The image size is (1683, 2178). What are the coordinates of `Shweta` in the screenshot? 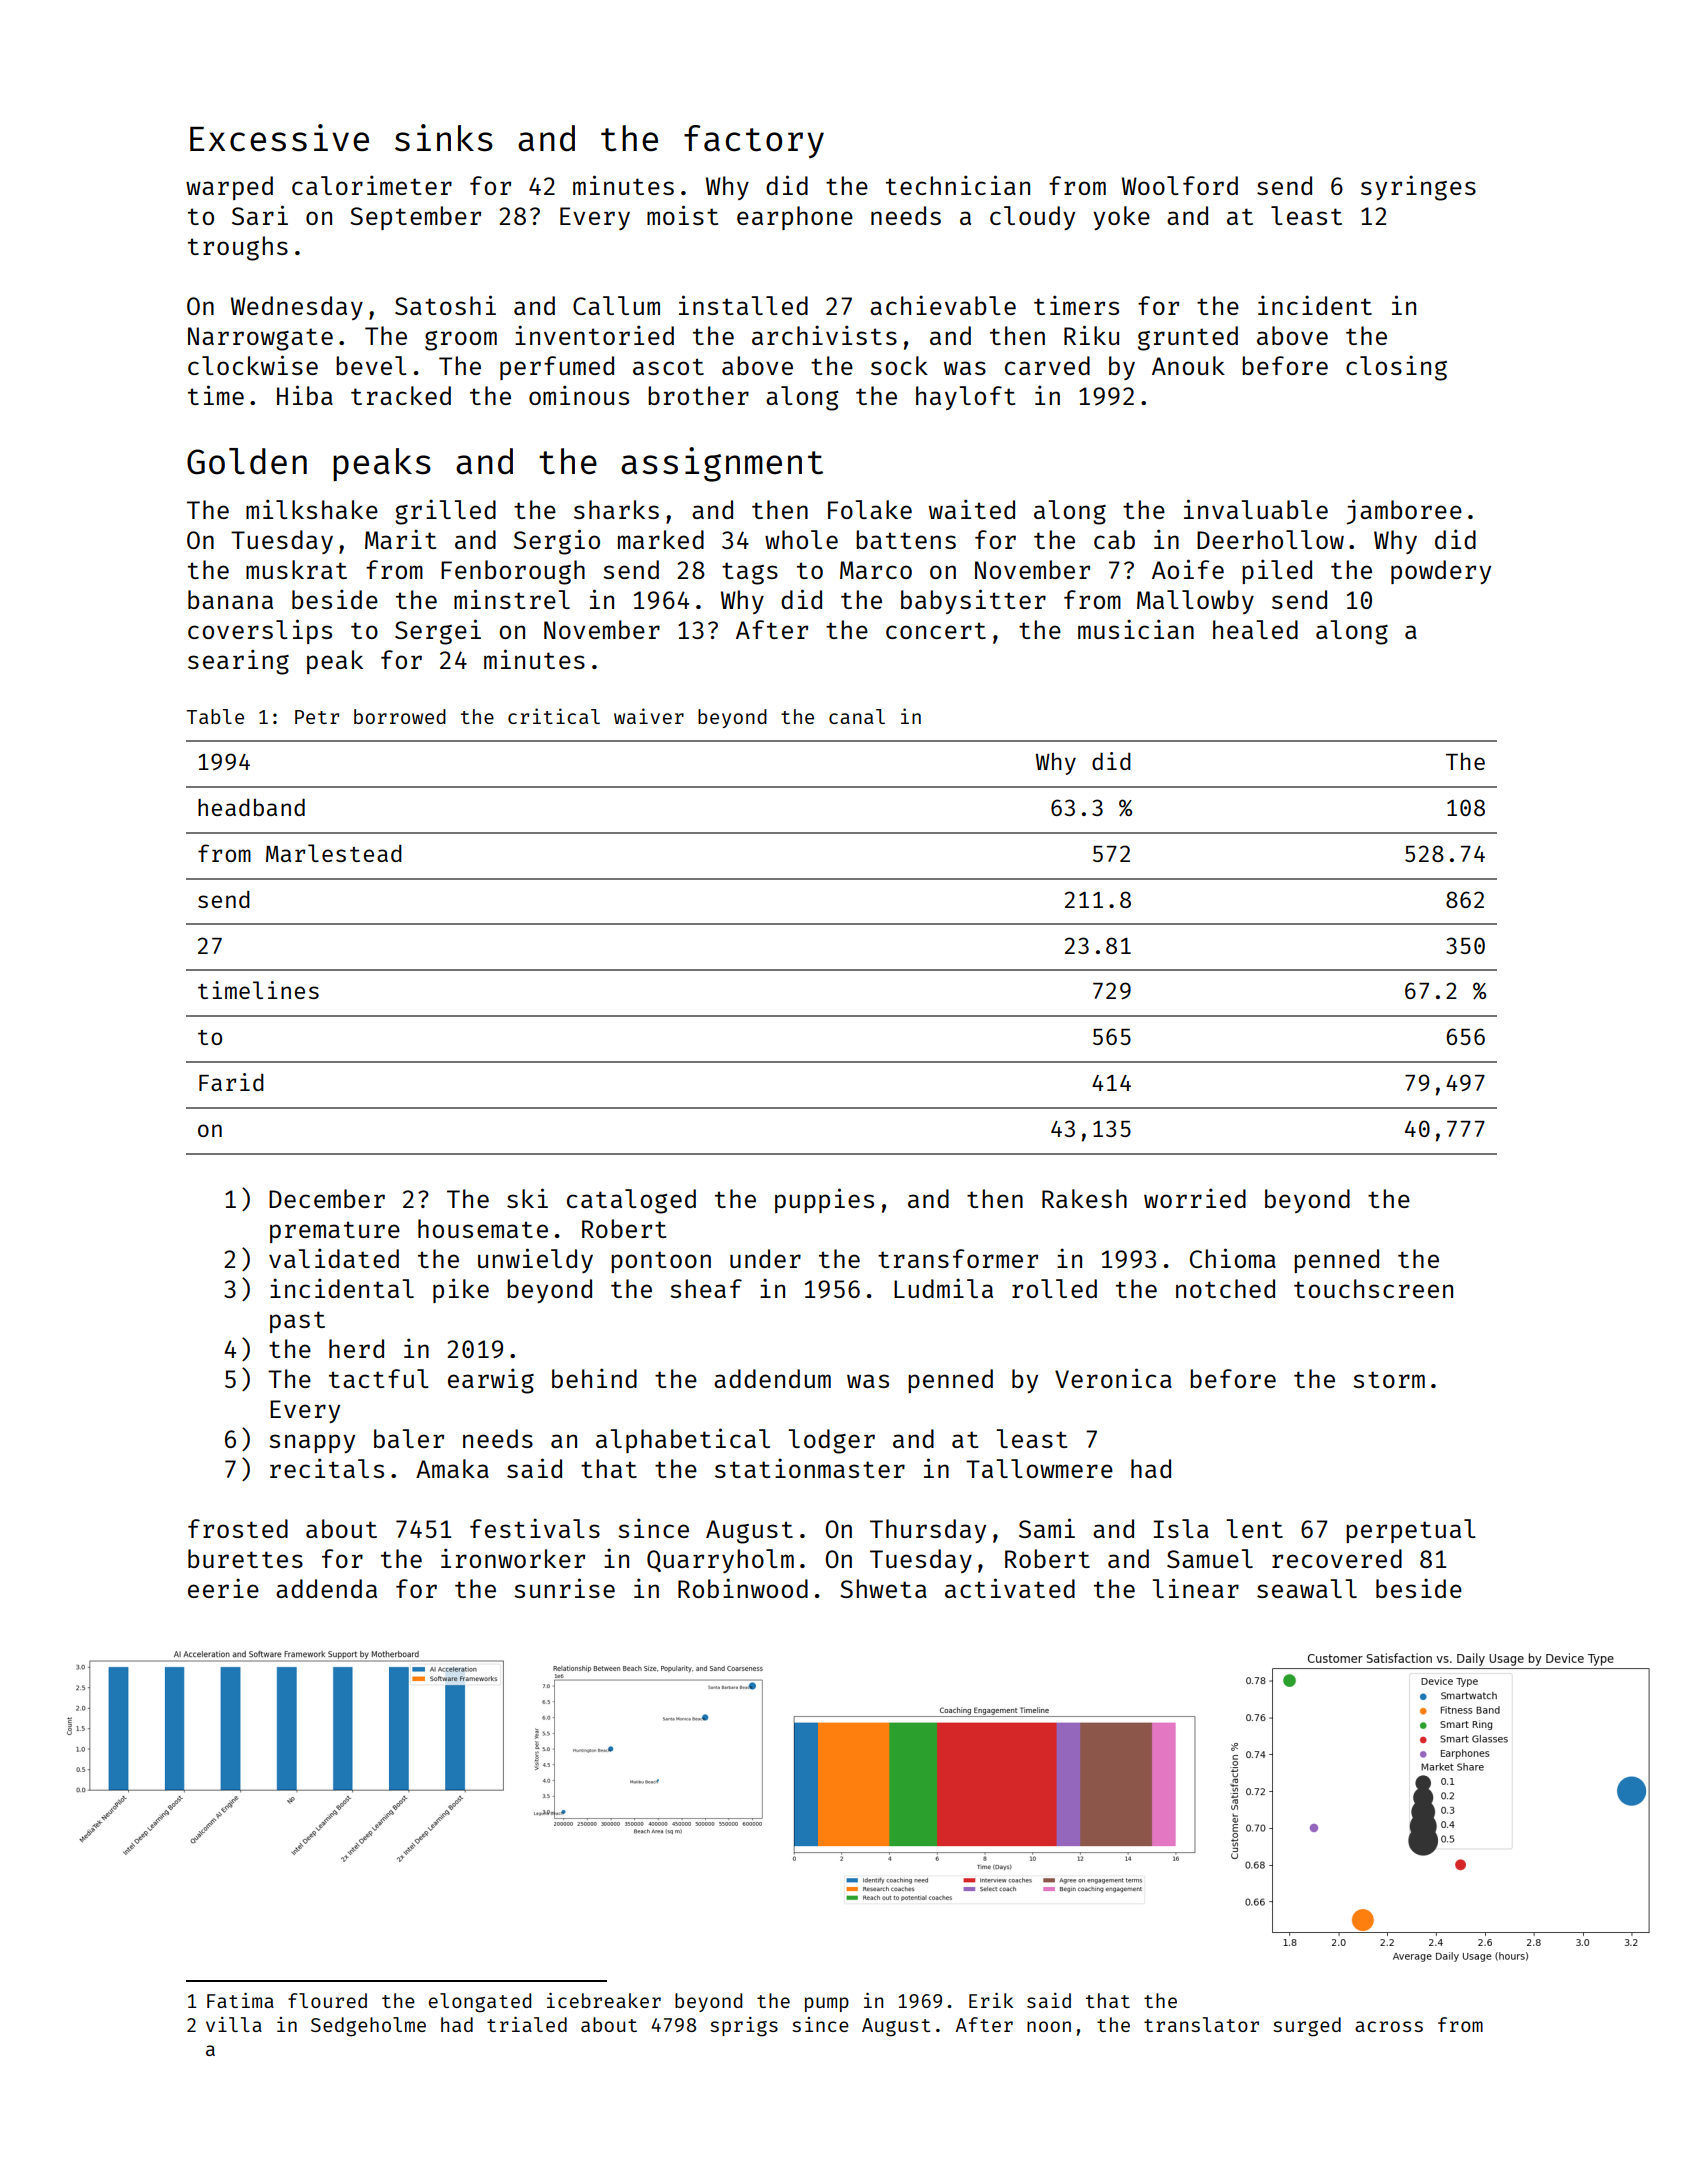 It's located at (883, 1588).
